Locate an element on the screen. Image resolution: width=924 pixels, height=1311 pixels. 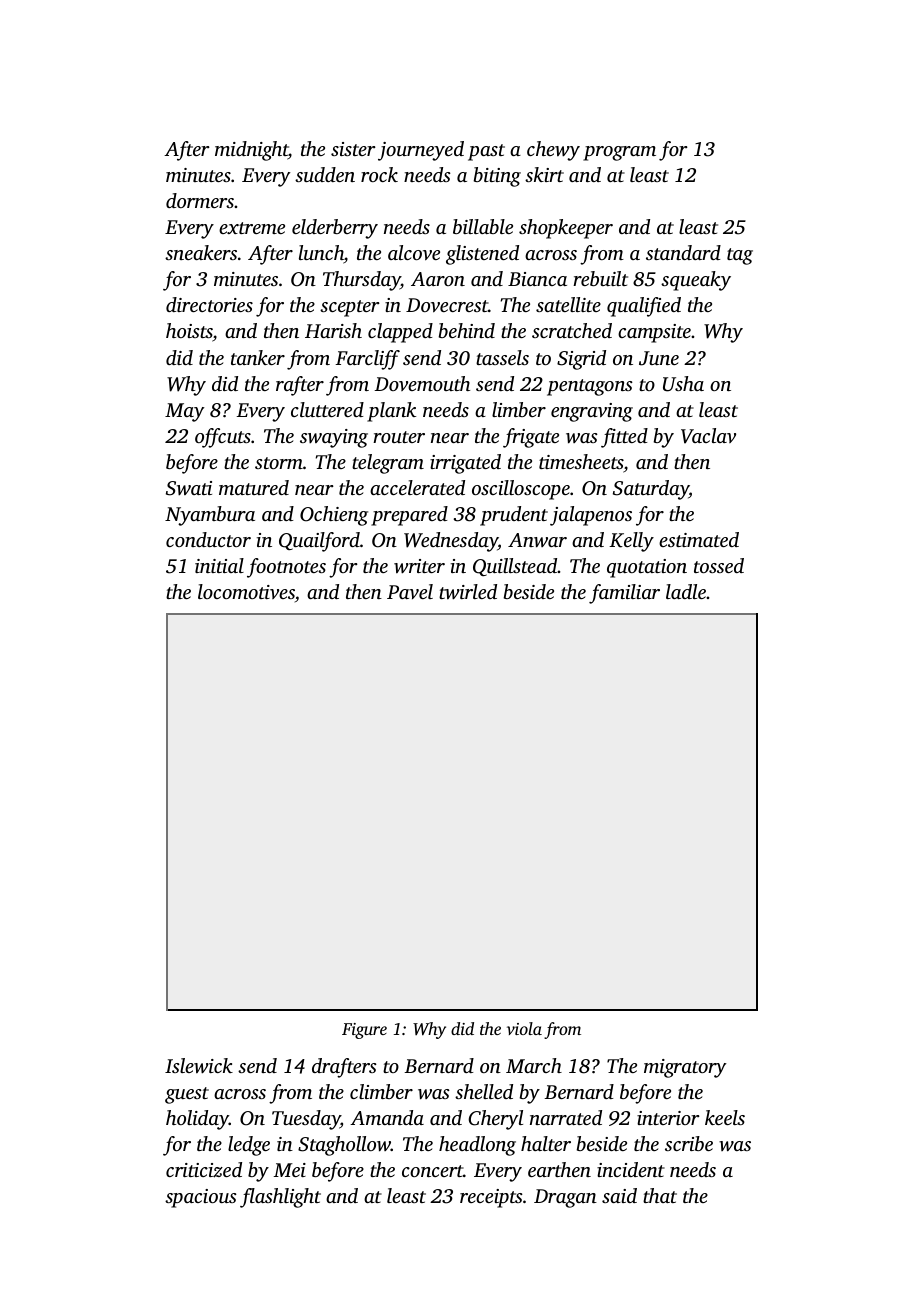
shelled is located at coordinates (484, 1091).
